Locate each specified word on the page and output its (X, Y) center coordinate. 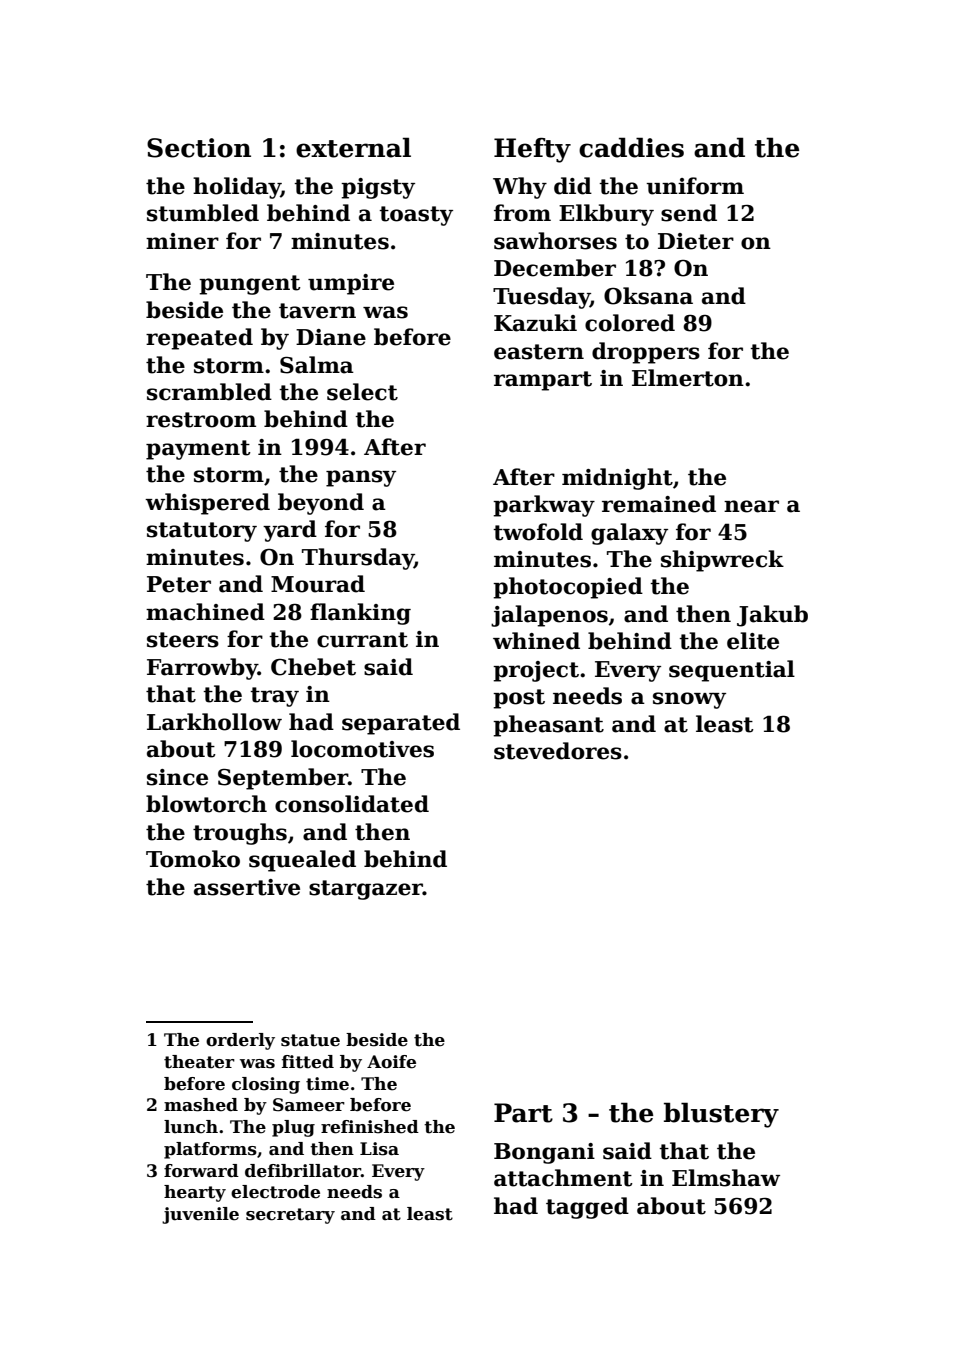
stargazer (366, 890)
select (362, 392)
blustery (721, 1115)
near (751, 506)
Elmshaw (726, 1178)
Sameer (309, 1105)
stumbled (203, 213)
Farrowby (202, 669)
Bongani (544, 1153)
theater (199, 1062)
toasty (416, 216)
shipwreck (722, 561)
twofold (538, 532)
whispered (207, 504)
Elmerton (688, 378)
